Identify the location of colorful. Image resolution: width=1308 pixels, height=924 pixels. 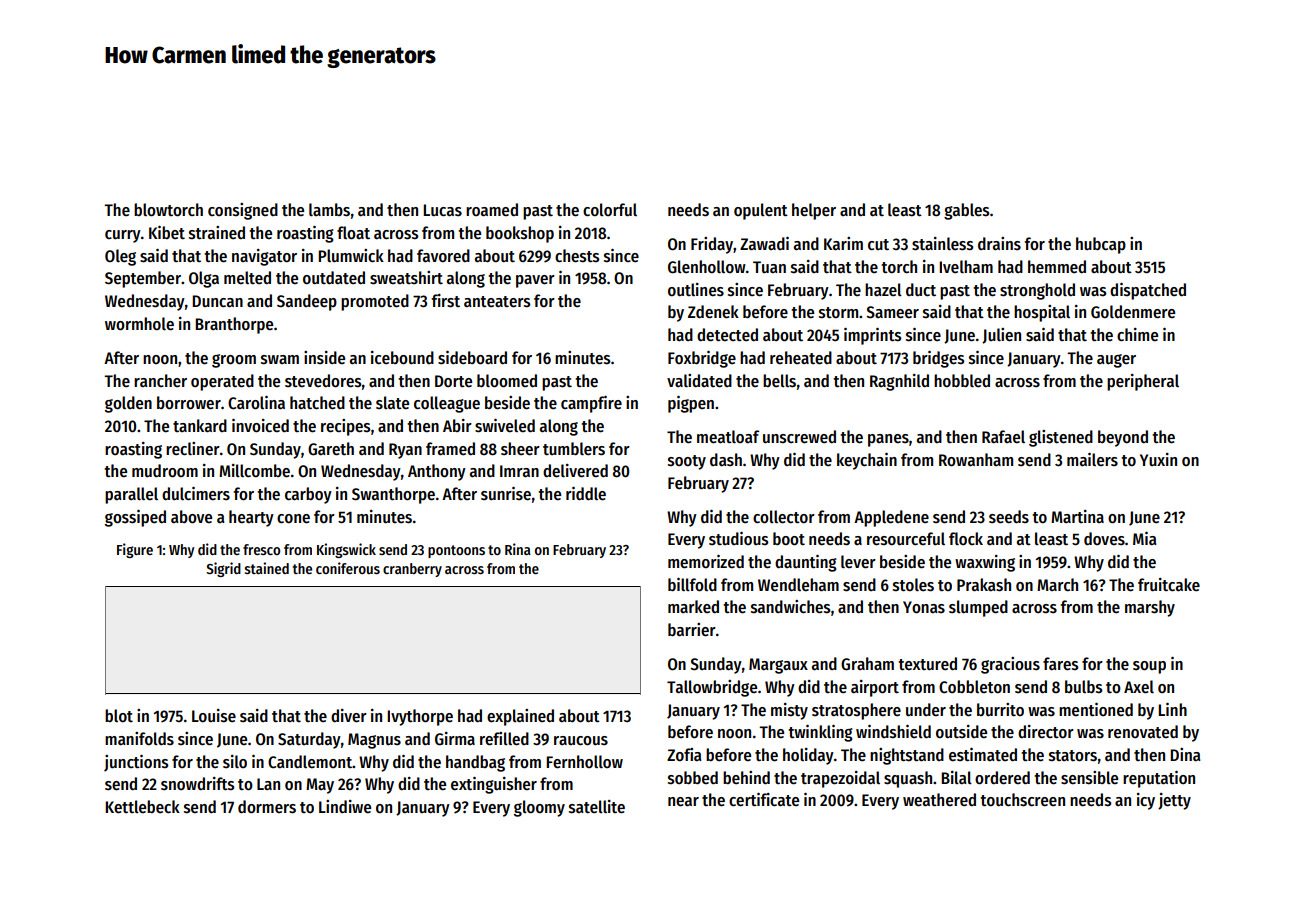
(610, 210).
